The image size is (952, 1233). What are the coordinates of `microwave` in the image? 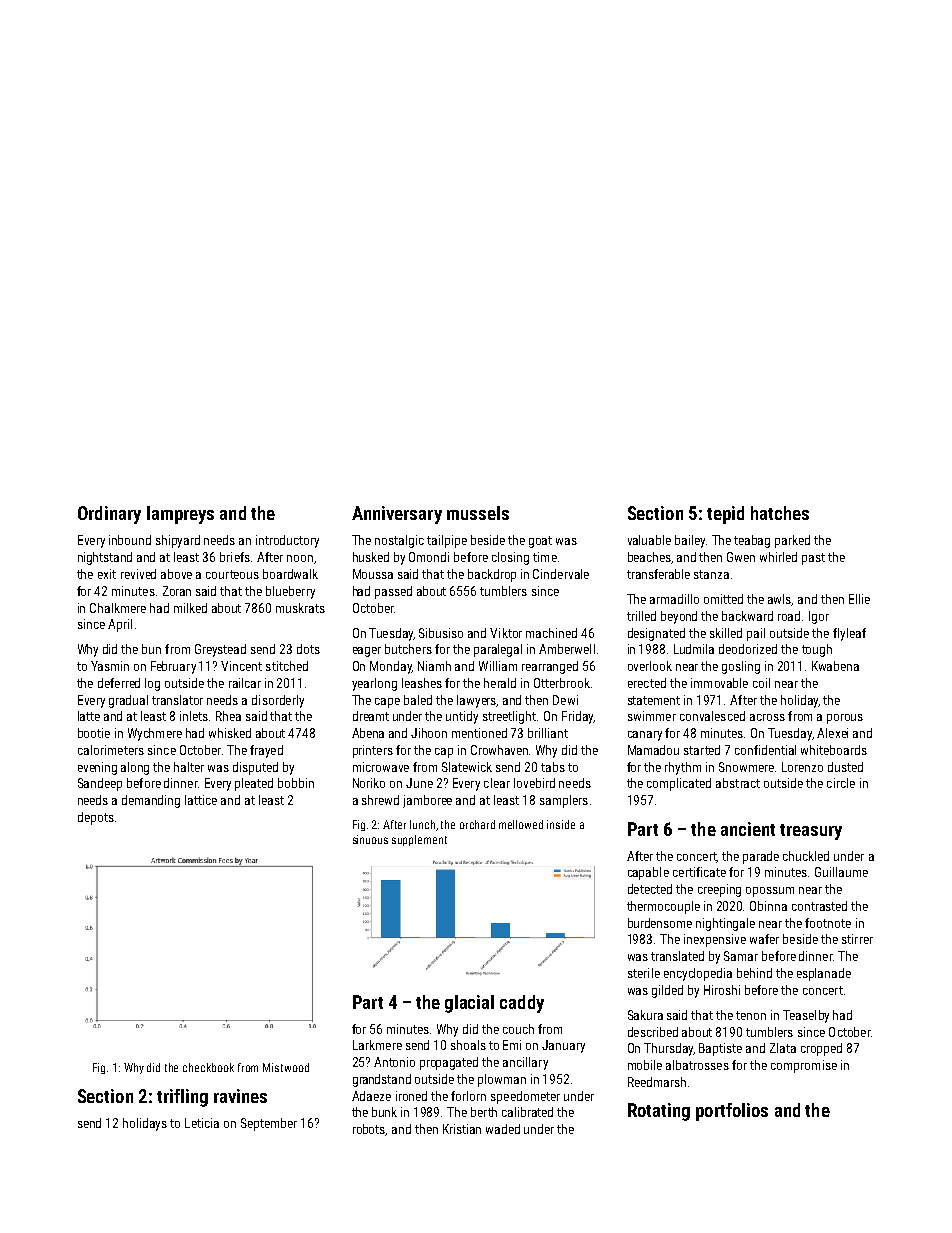 It's located at (381, 767).
